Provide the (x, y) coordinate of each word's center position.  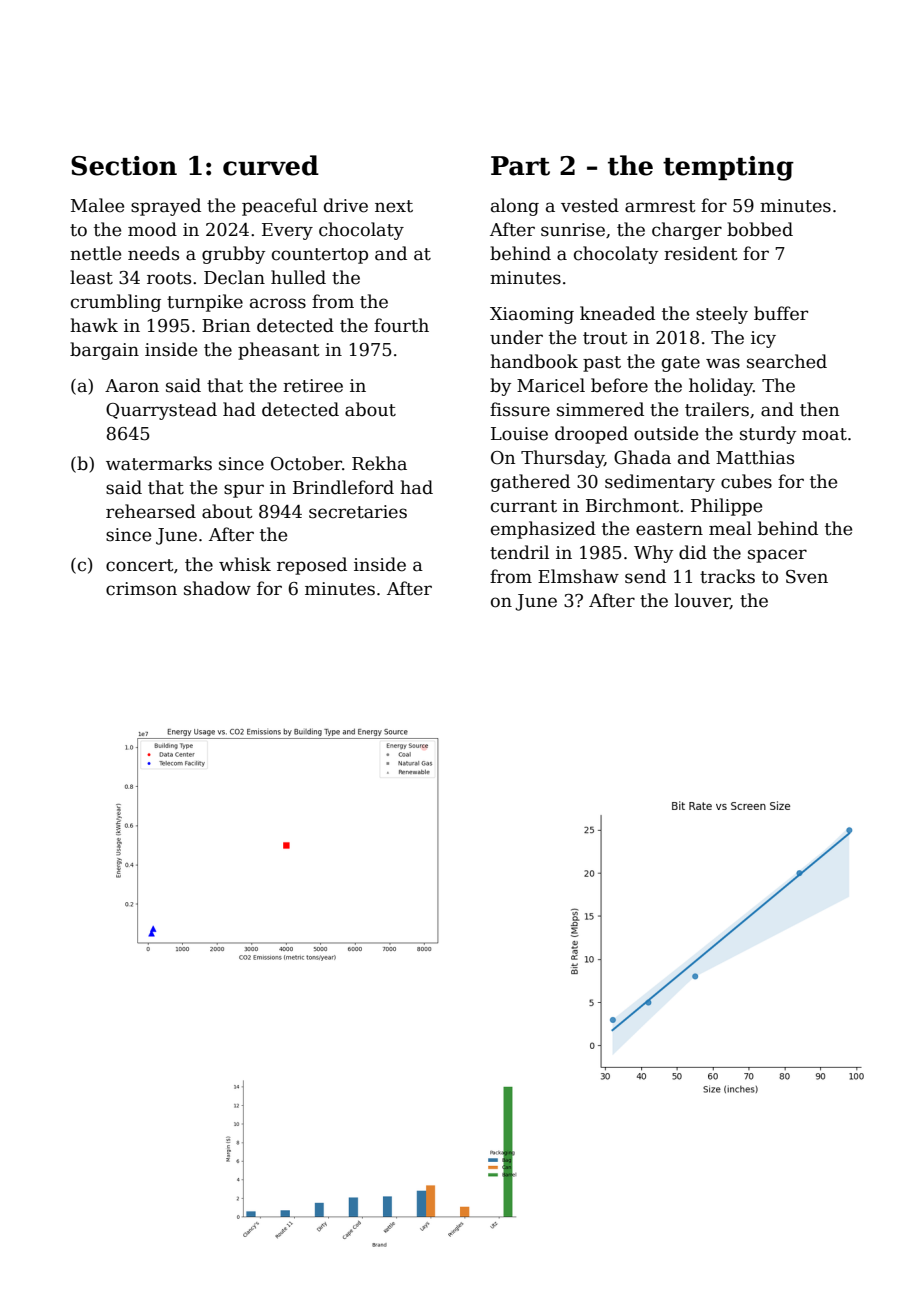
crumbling (116, 303)
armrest (660, 206)
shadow (217, 588)
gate (681, 364)
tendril (519, 552)
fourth (401, 325)
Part (520, 166)
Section (124, 166)
